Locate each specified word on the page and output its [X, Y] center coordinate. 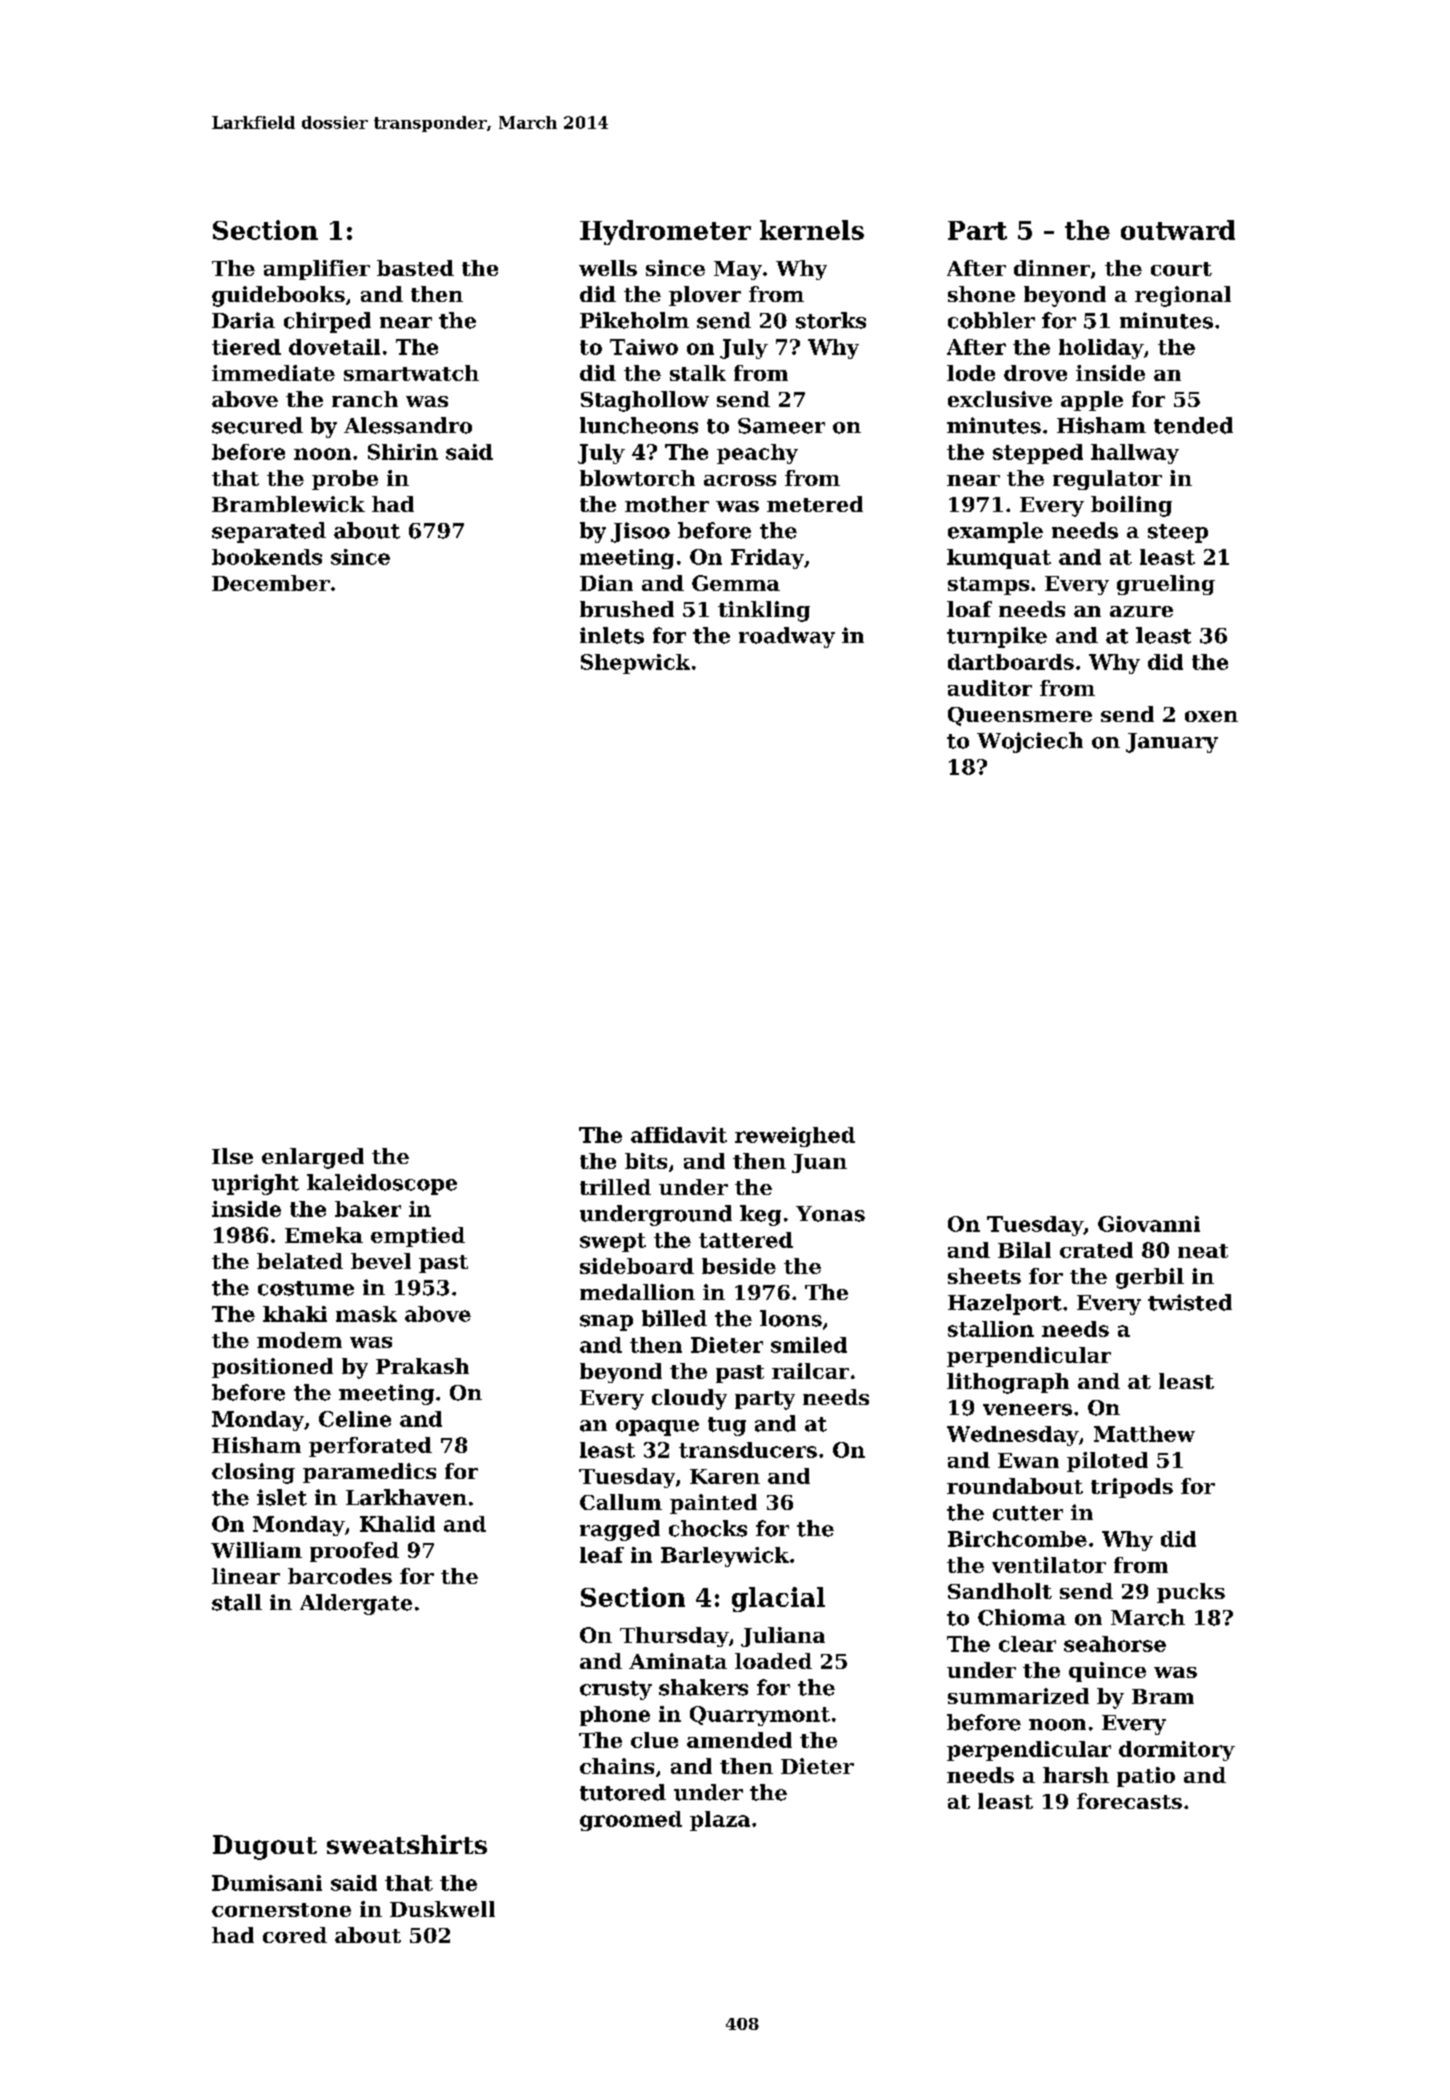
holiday [1101, 349]
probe [345, 480]
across [740, 480]
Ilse [232, 1156]
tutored [623, 1792]
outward [1178, 230]
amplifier [317, 270]
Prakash [422, 1366]
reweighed [795, 1137]
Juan [819, 1163]
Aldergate [356, 1604]
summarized [1018, 1696]
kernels [812, 230]
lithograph [1008, 1383]
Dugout [265, 1847]
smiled [809, 1345]
